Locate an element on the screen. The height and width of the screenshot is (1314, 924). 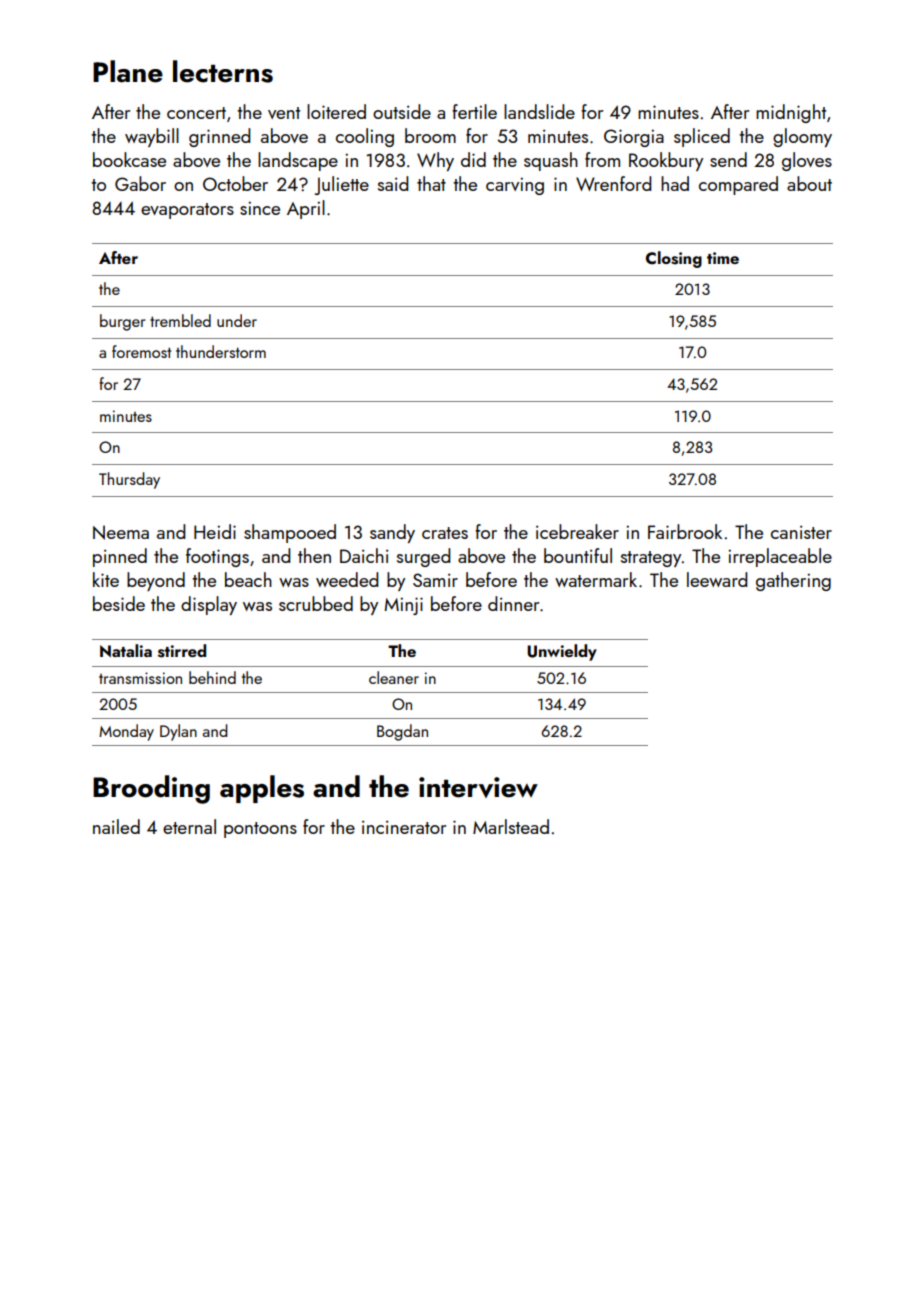
that is located at coordinates (431, 183).
